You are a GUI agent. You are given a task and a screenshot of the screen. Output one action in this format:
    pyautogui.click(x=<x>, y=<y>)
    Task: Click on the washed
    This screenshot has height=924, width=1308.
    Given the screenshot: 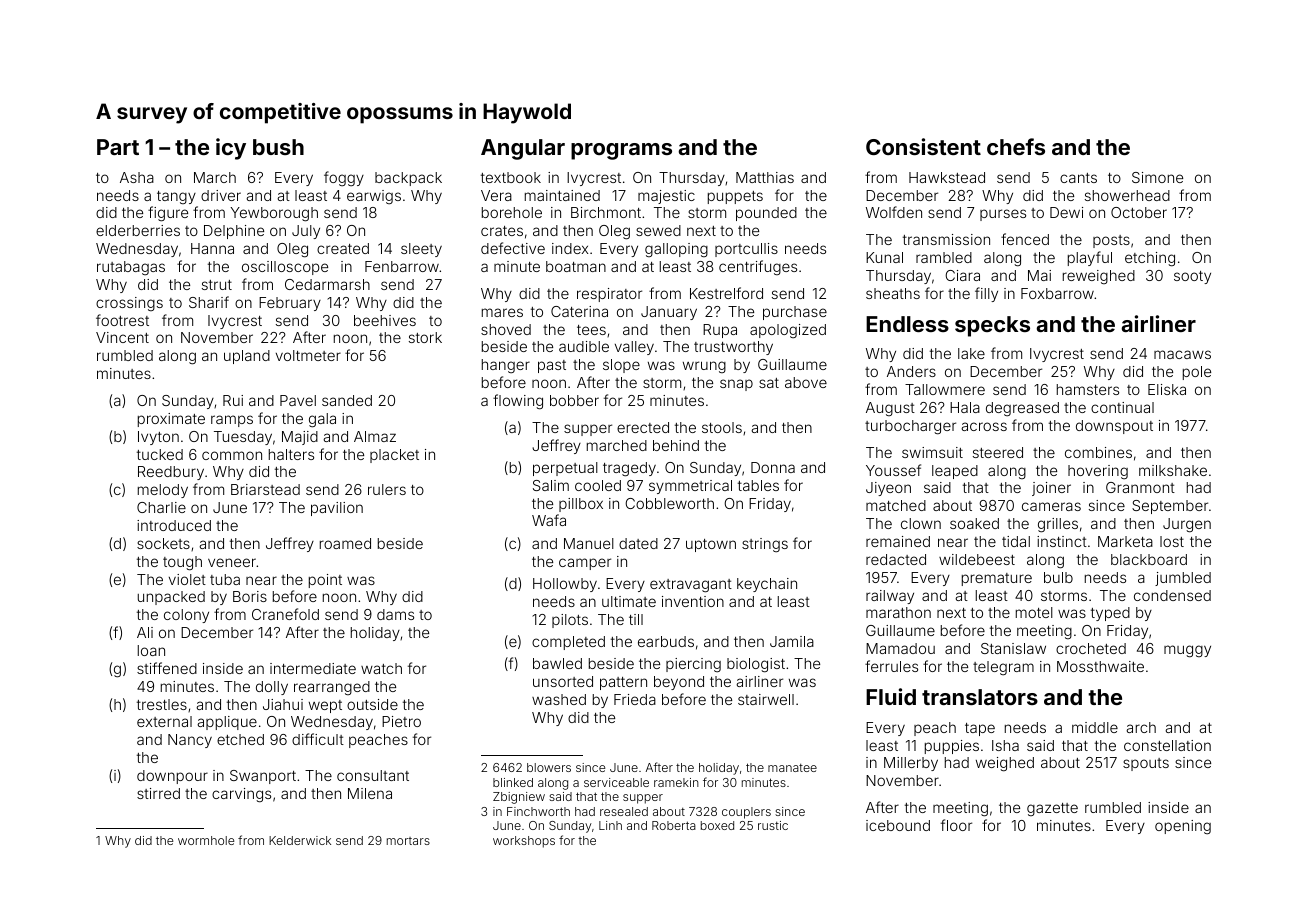 What is the action you would take?
    pyautogui.click(x=559, y=699)
